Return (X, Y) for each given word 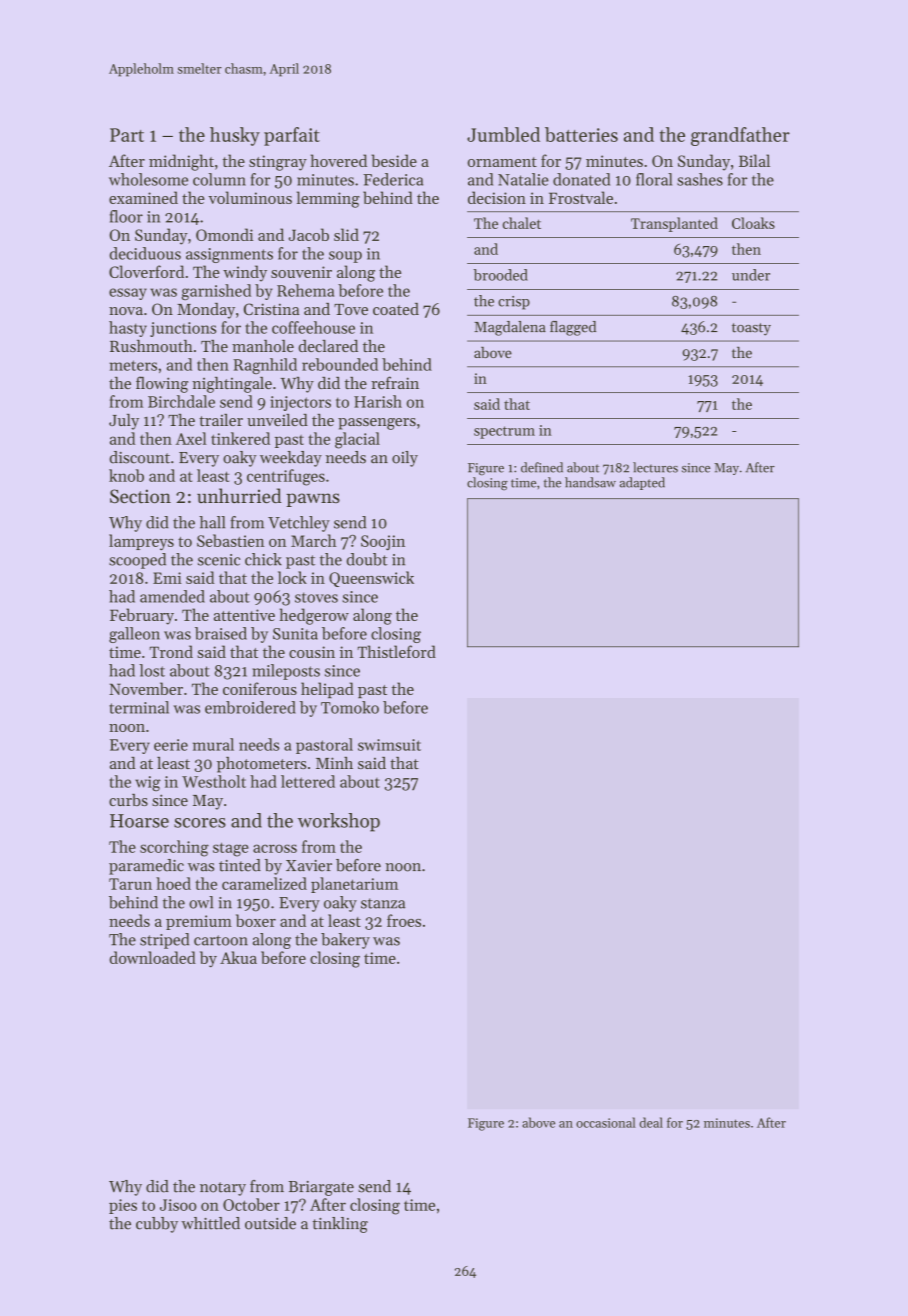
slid (346, 234)
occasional (606, 1122)
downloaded (153, 957)
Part (127, 135)
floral (654, 179)
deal (651, 1122)
